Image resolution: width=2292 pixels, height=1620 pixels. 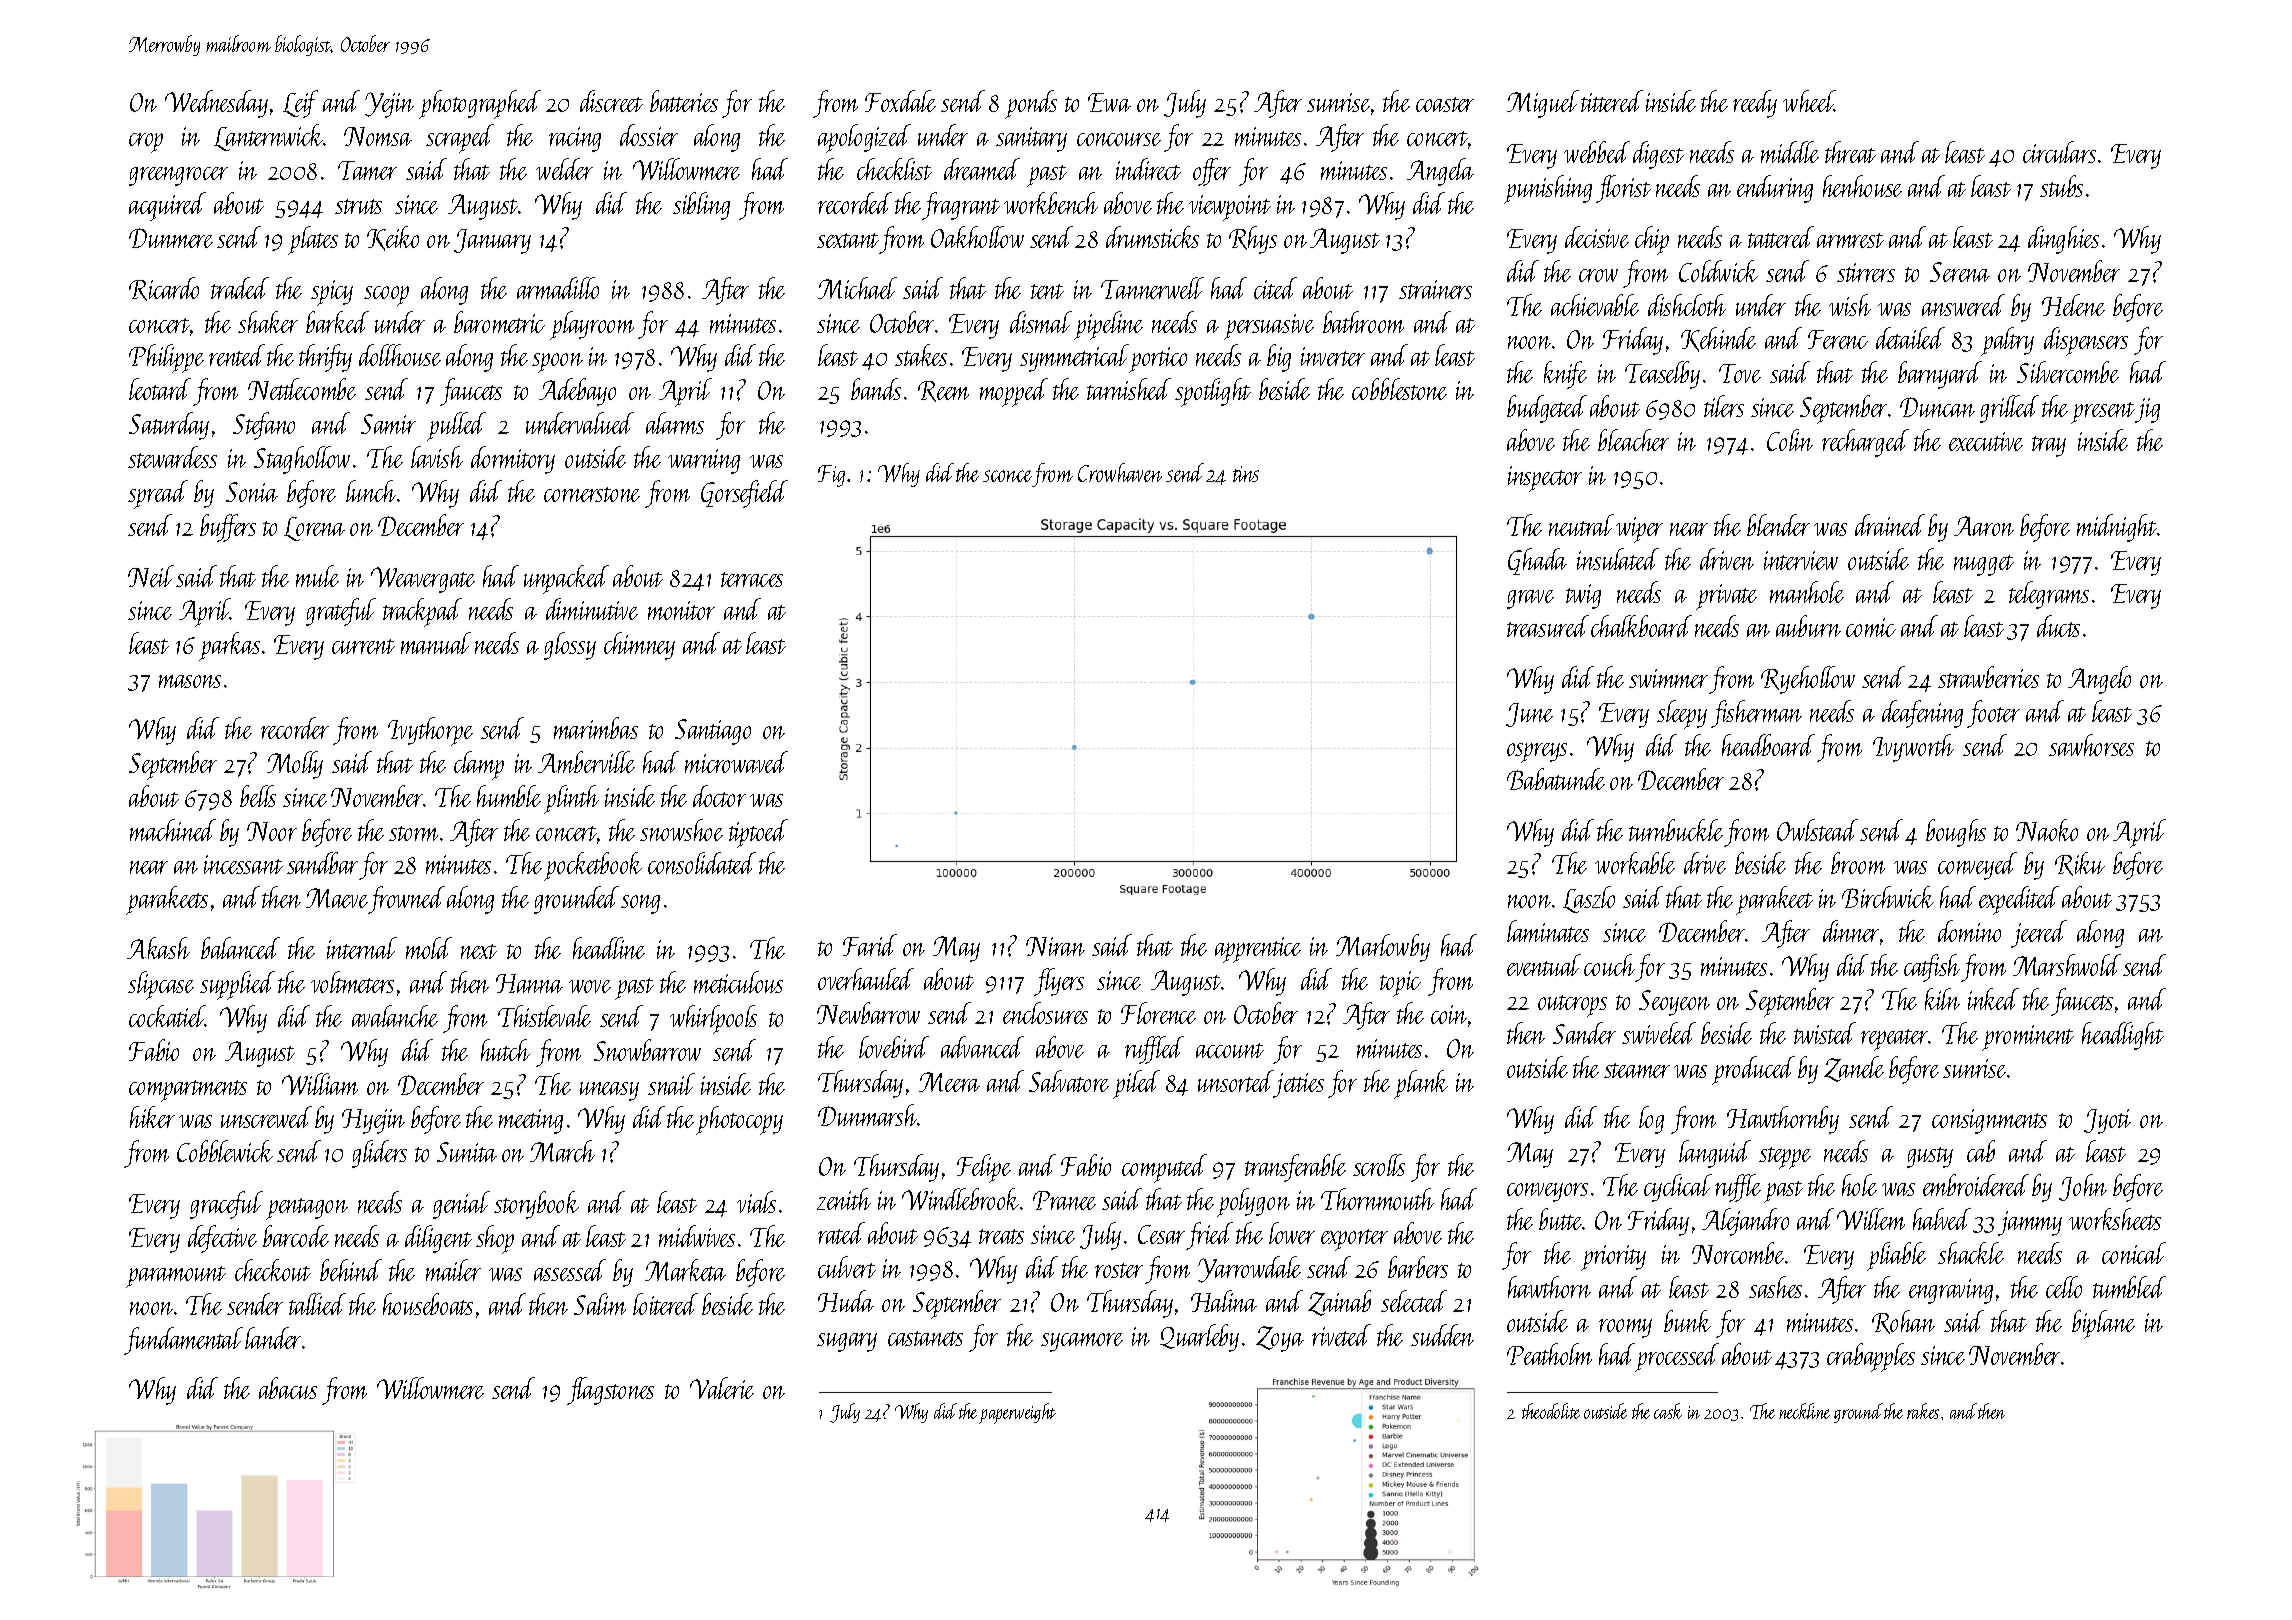 What do you see at coordinates (509, 796) in the screenshot?
I see `humble` at bounding box center [509, 796].
